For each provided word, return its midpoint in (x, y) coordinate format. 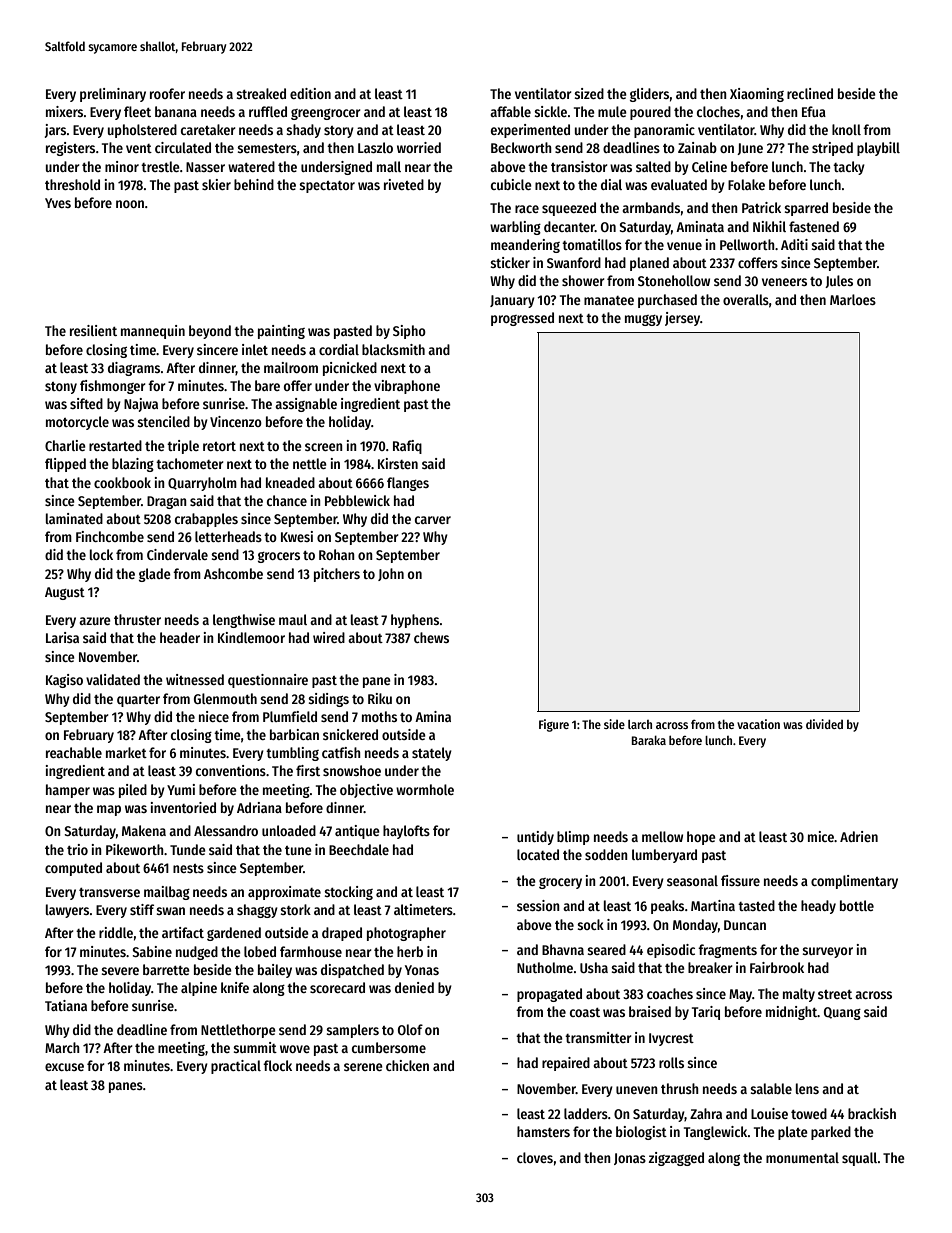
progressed (522, 319)
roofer (167, 93)
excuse (64, 1067)
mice (821, 836)
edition (310, 93)
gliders (650, 95)
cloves (535, 1157)
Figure (554, 725)
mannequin (153, 332)
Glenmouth (225, 698)
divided (824, 724)
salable (771, 1088)
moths (379, 716)
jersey (682, 319)
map (109, 810)
